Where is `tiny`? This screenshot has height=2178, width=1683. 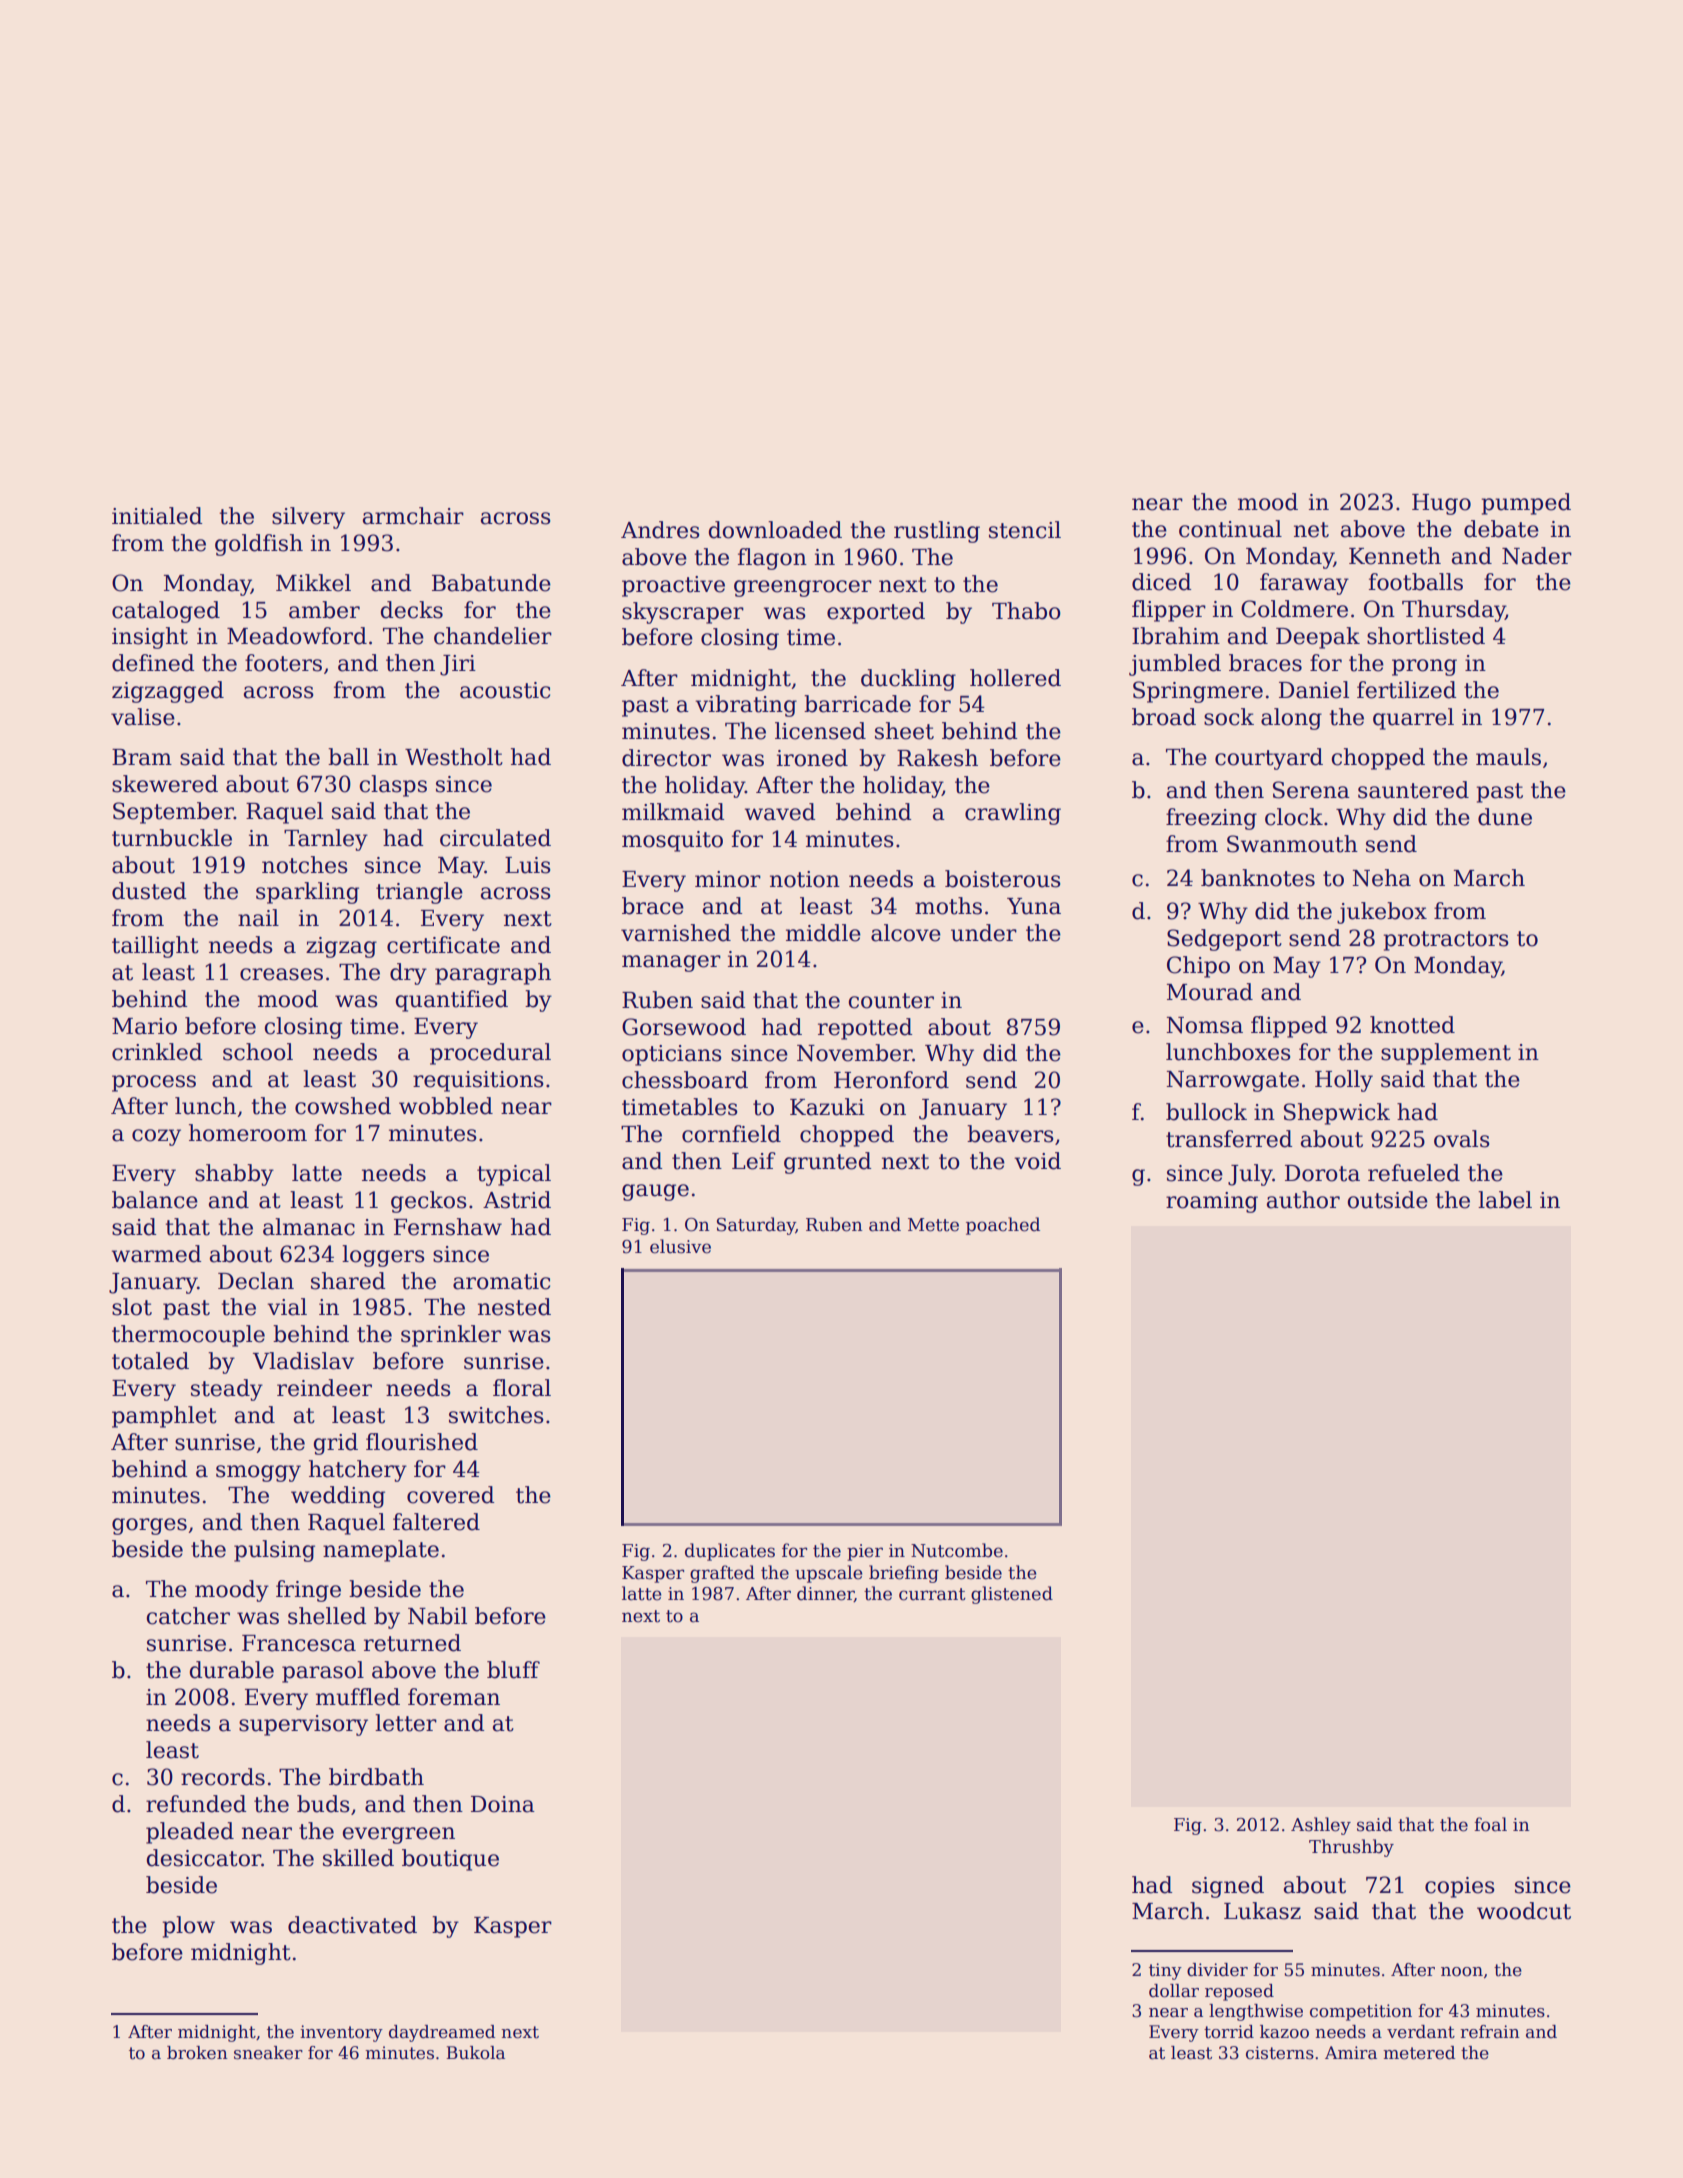
tiny is located at coordinates (1165, 1971).
